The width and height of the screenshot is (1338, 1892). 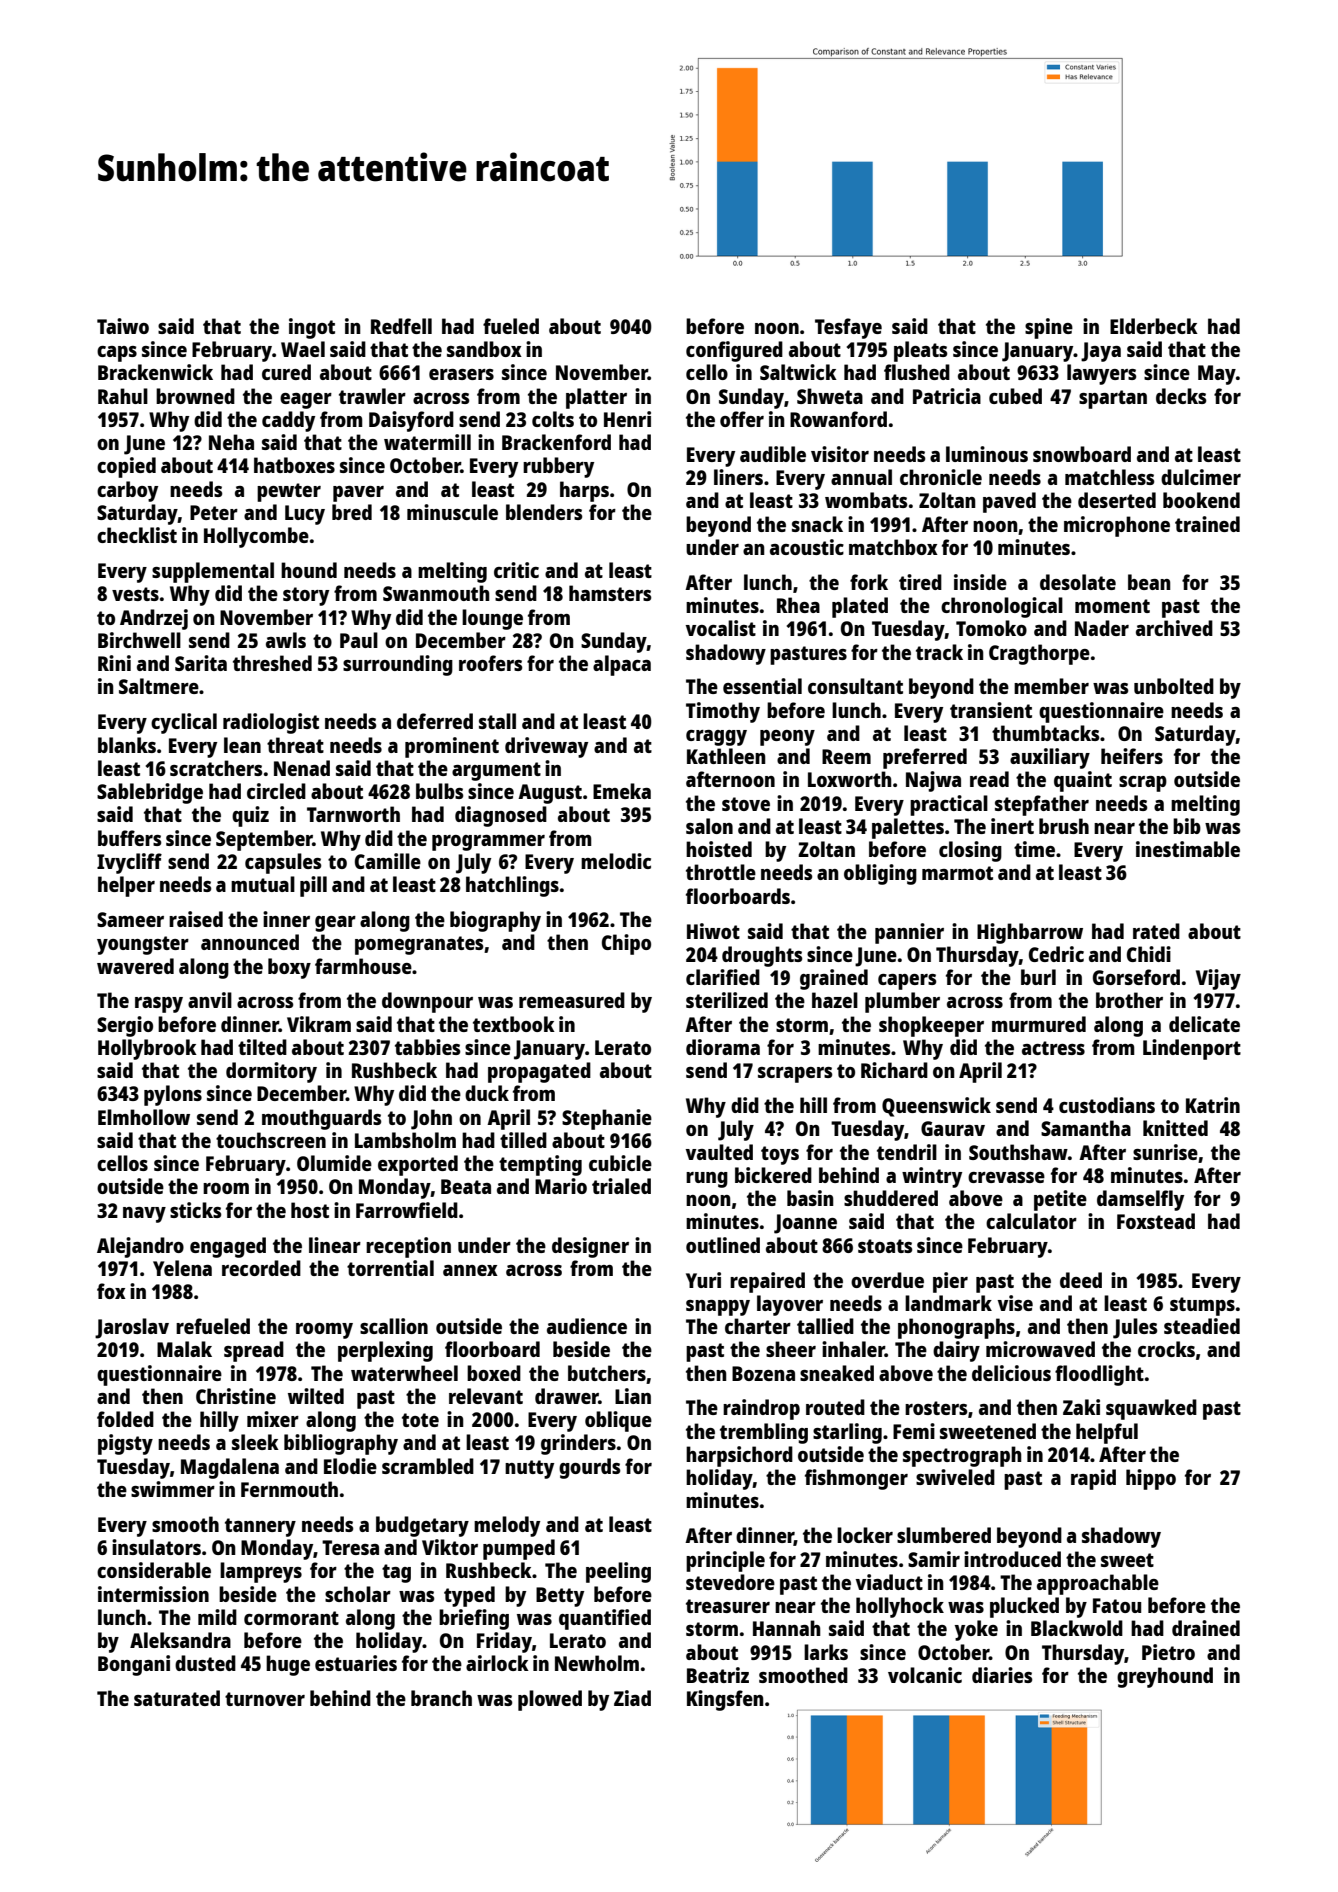 What do you see at coordinates (173, 1095) in the screenshot?
I see `pylons` at bounding box center [173, 1095].
